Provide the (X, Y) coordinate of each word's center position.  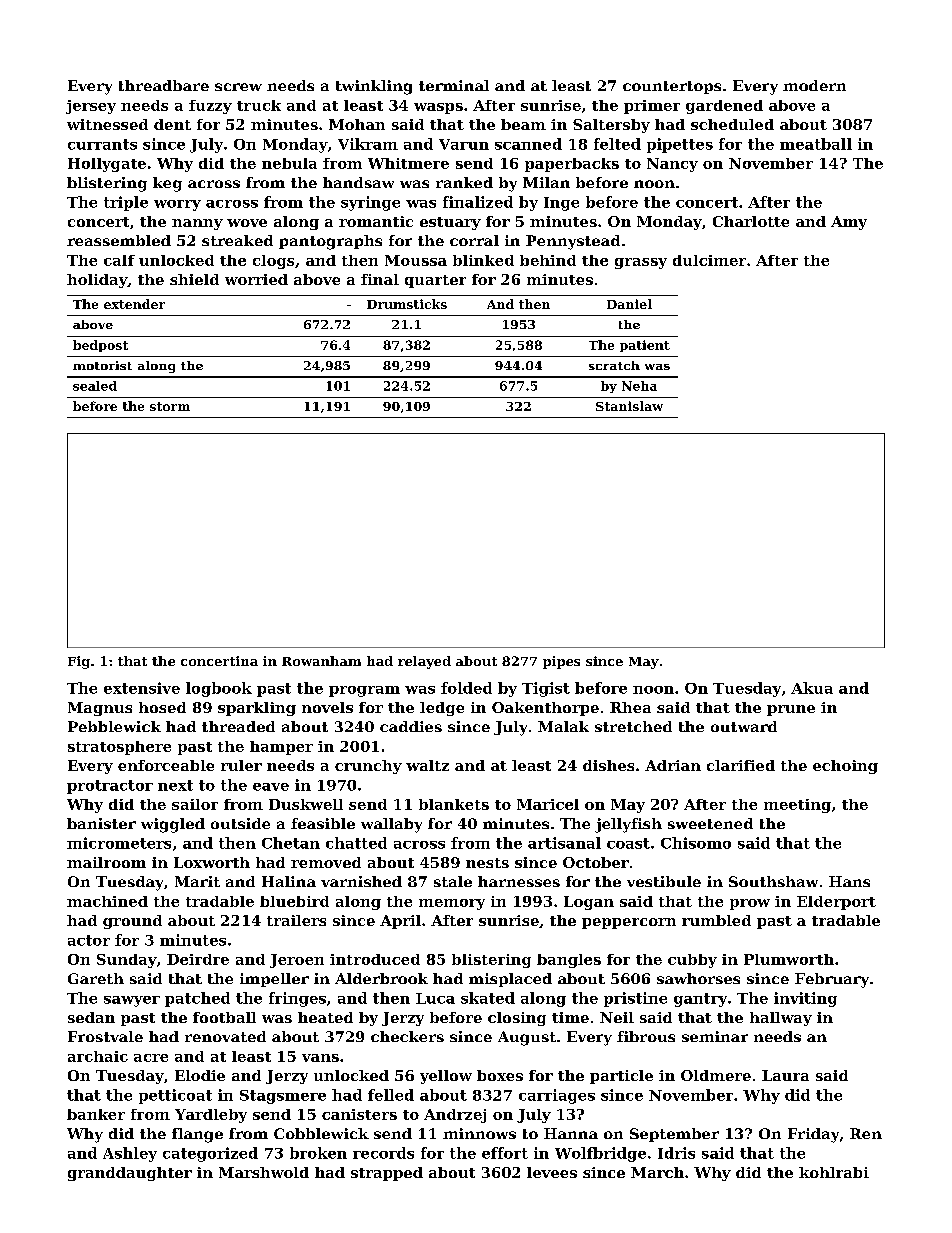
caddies (411, 726)
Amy (849, 223)
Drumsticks (407, 304)
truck (259, 105)
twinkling (374, 87)
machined (107, 901)
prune (791, 710)
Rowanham (321, 661)
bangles (569, 961)
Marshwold (264, 1172)
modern (814, 85)
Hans (849, 881)
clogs (273, 262)
